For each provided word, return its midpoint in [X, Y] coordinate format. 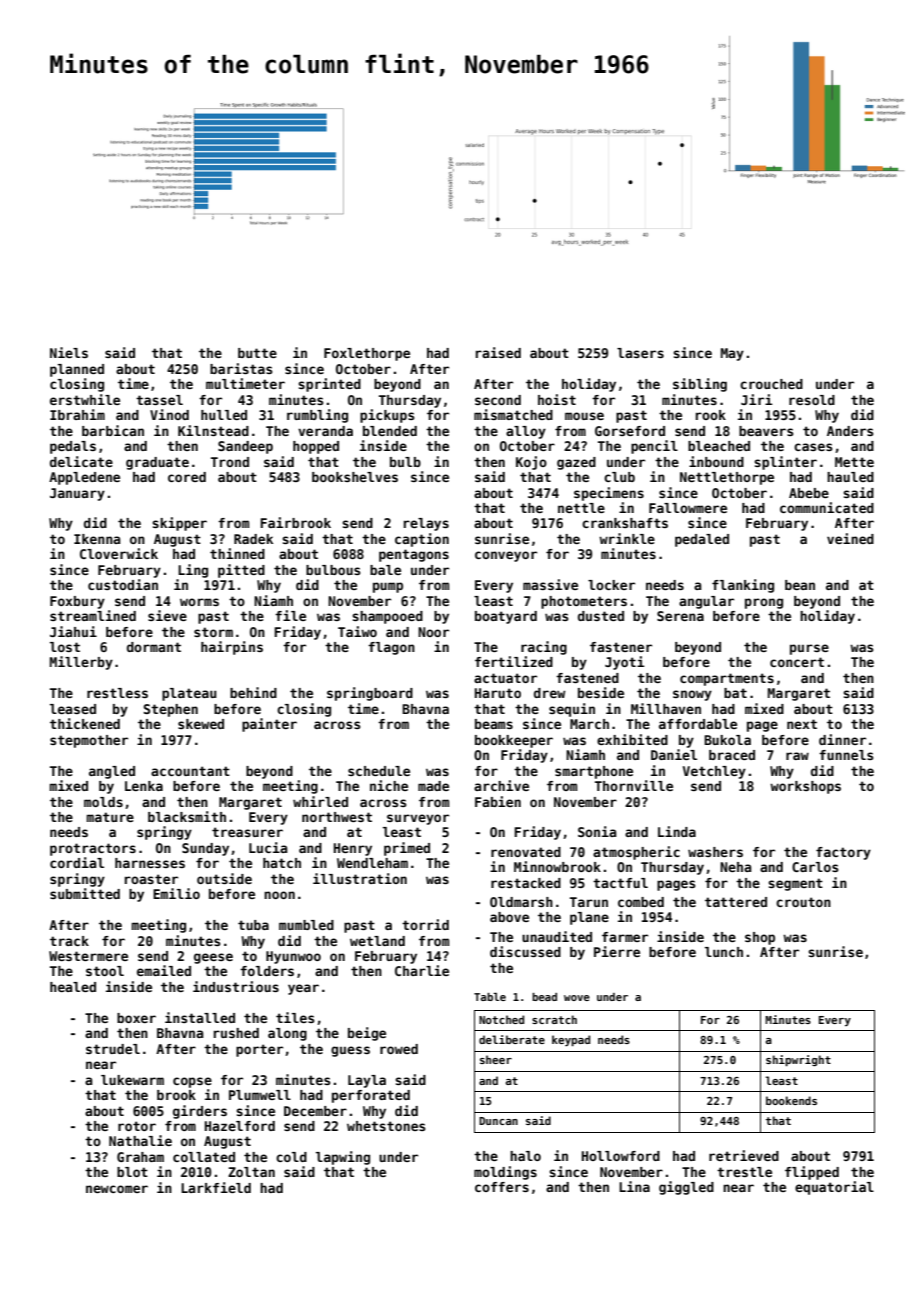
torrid [425, 924]
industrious [236, 986]
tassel [159, 400]
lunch [724, 952]
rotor [137, 1126]
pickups [387, 416]
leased [73, 709]
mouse [584, 416]
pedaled [702, 540]
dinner [842, 739]
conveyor [506, 556]
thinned [237, 553]
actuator [505, 678]
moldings [505, 1173]
